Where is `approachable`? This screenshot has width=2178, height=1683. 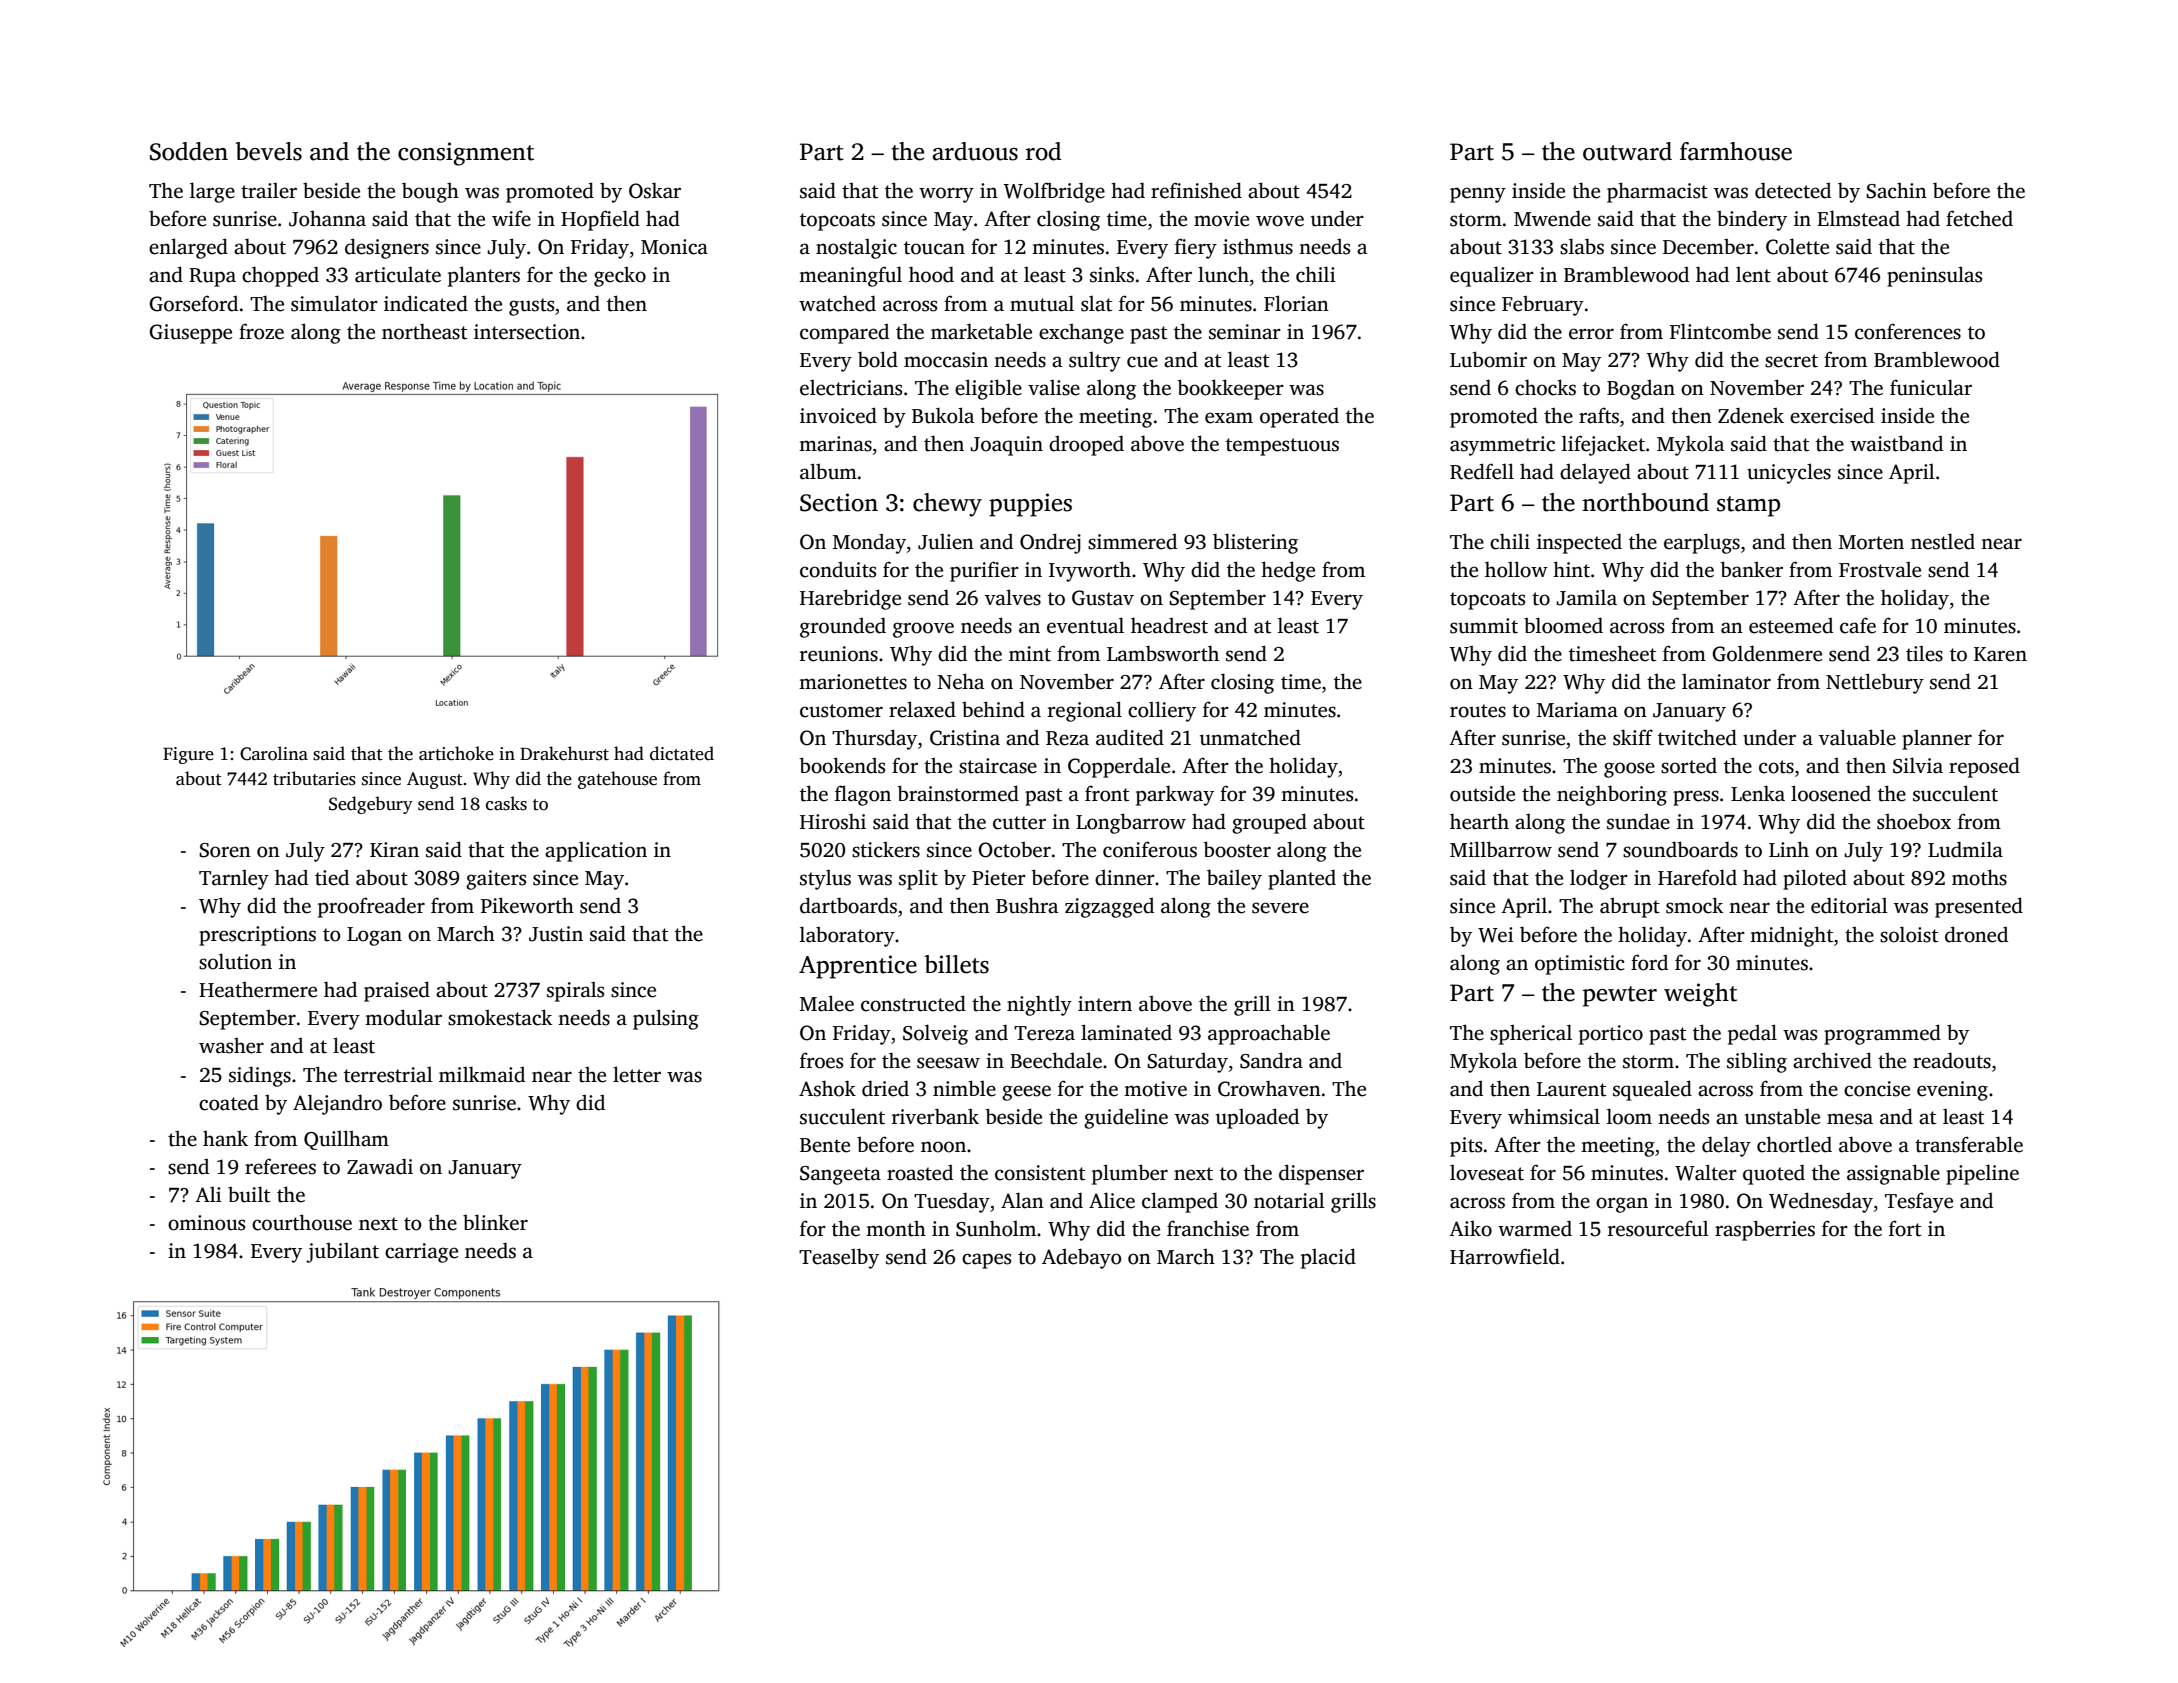 approachable is located at coordinates (1269, 1034).
